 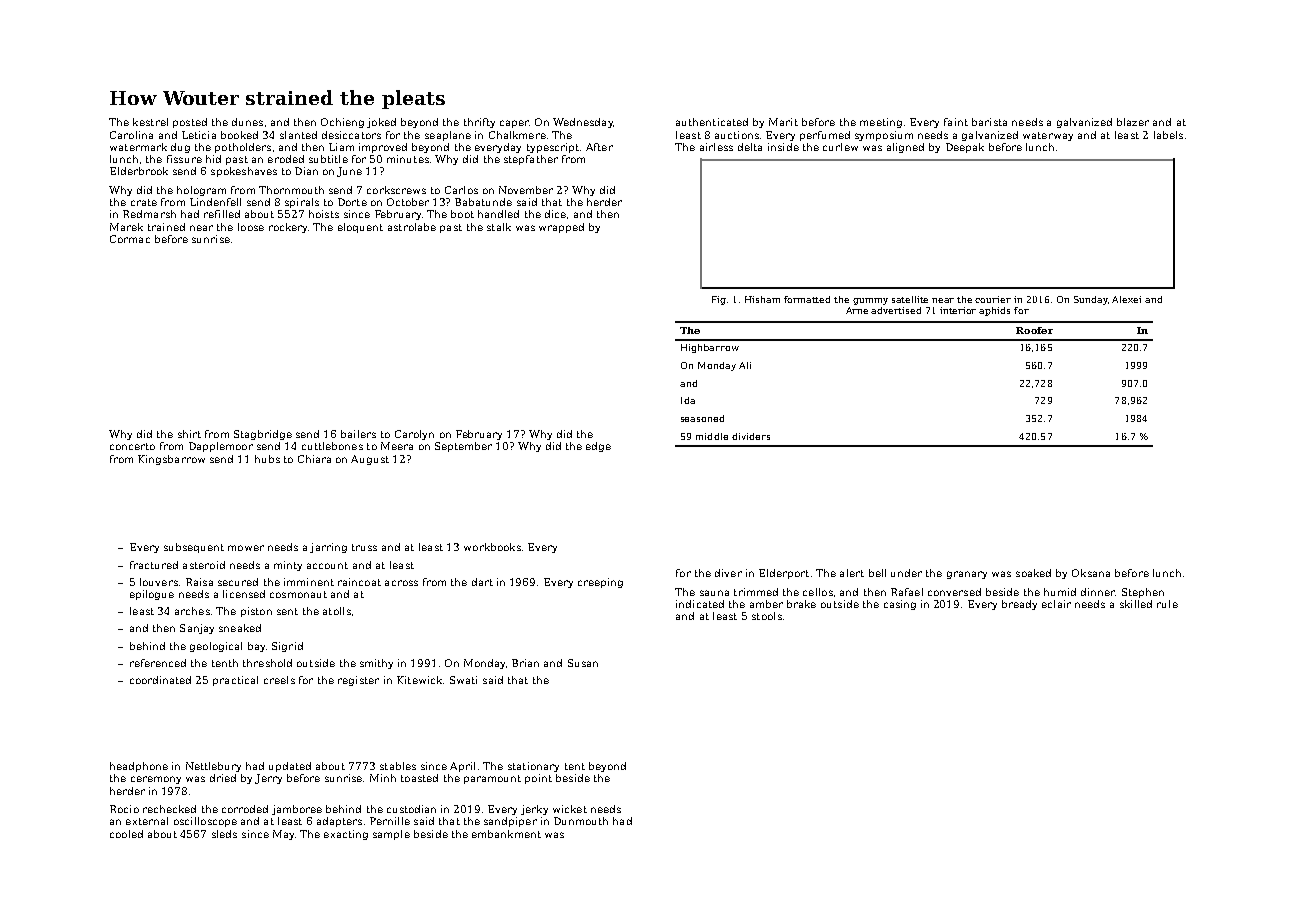 I want to click on Highbarrow, so click(x=710, y=348).
